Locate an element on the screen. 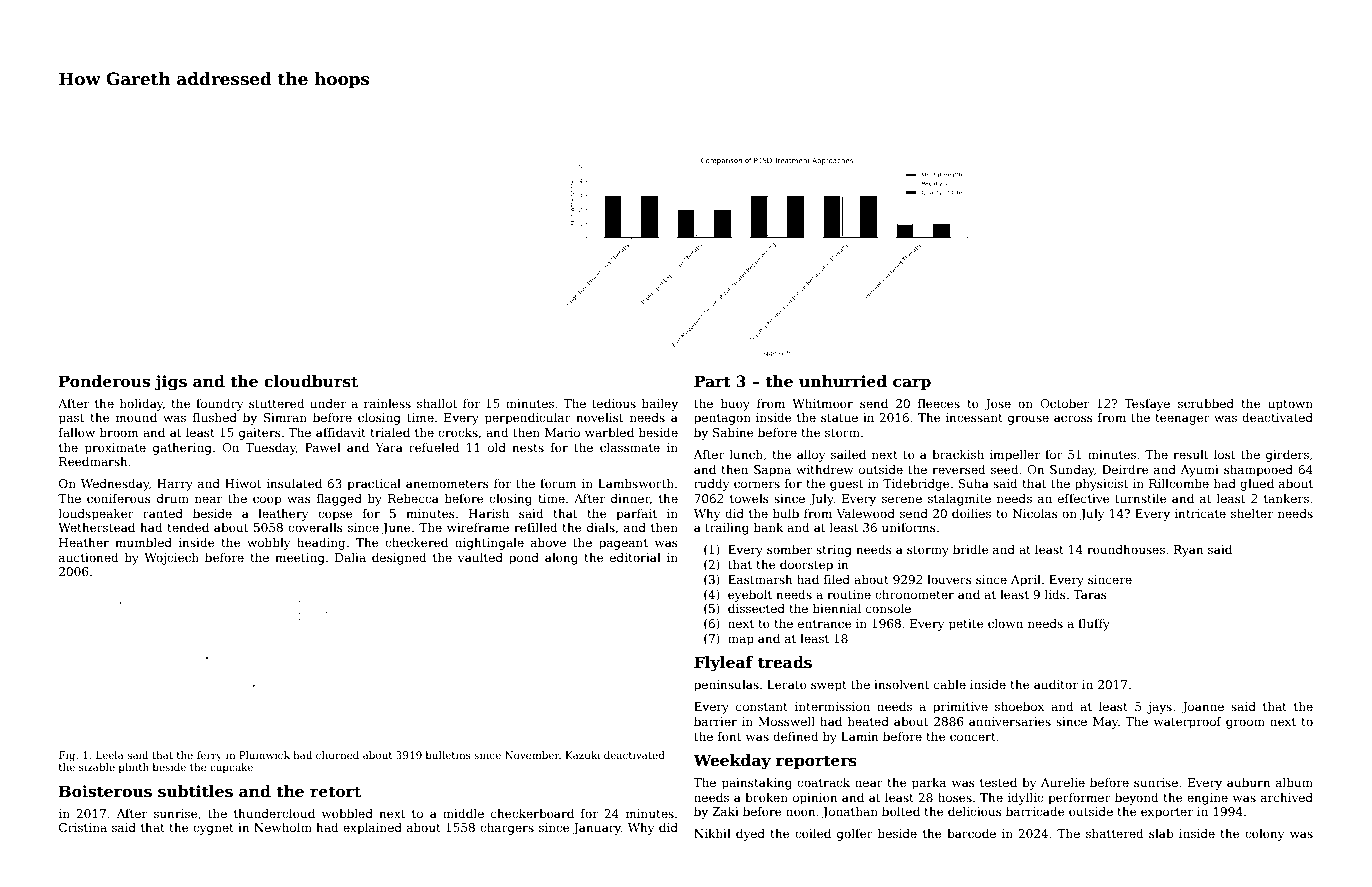 The width and height of the screenshot is (1372, 887). Weekday is located at coordinates (732, 762).
